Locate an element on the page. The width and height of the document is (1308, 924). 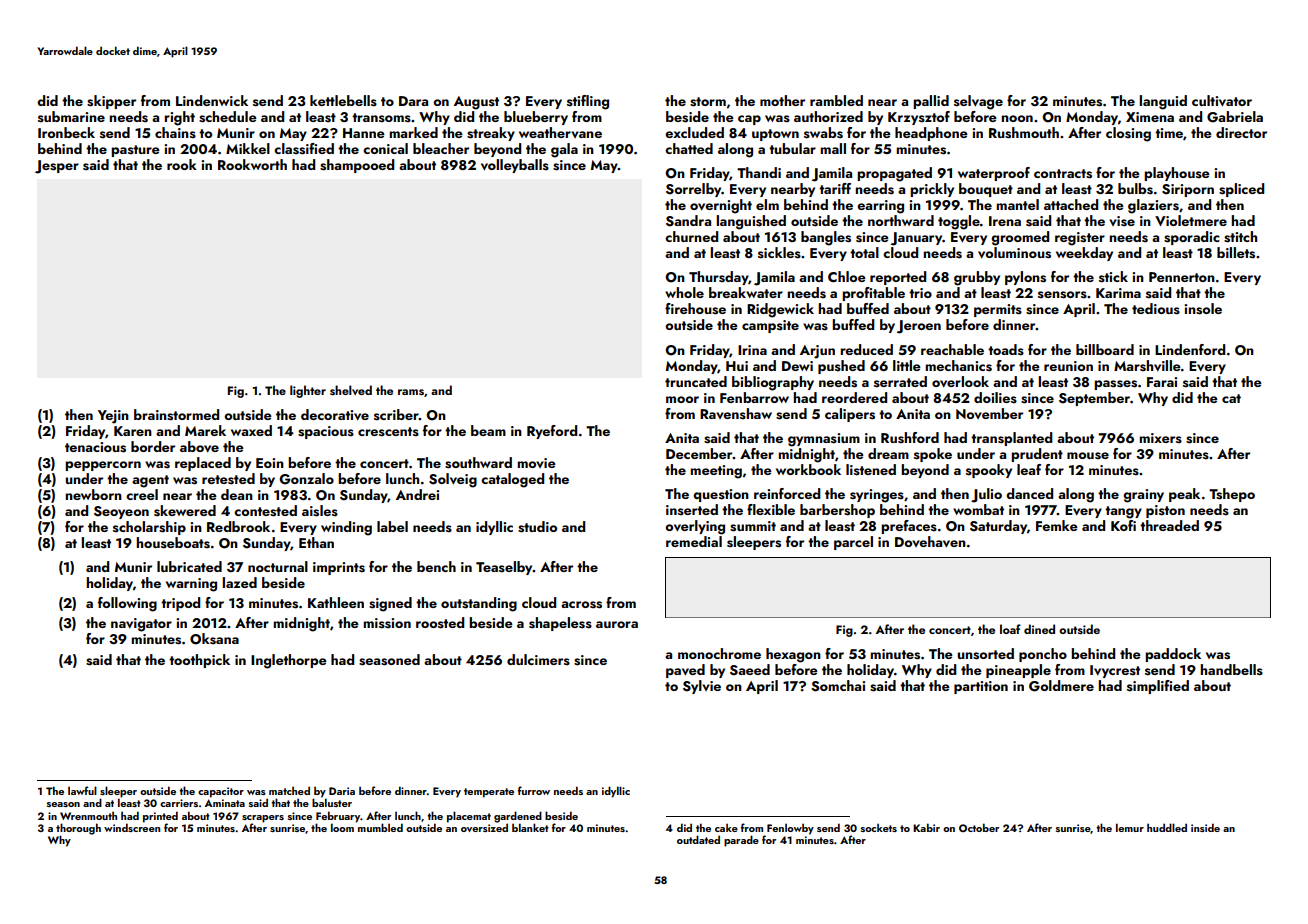
December is located at coordinates (699, 453).
